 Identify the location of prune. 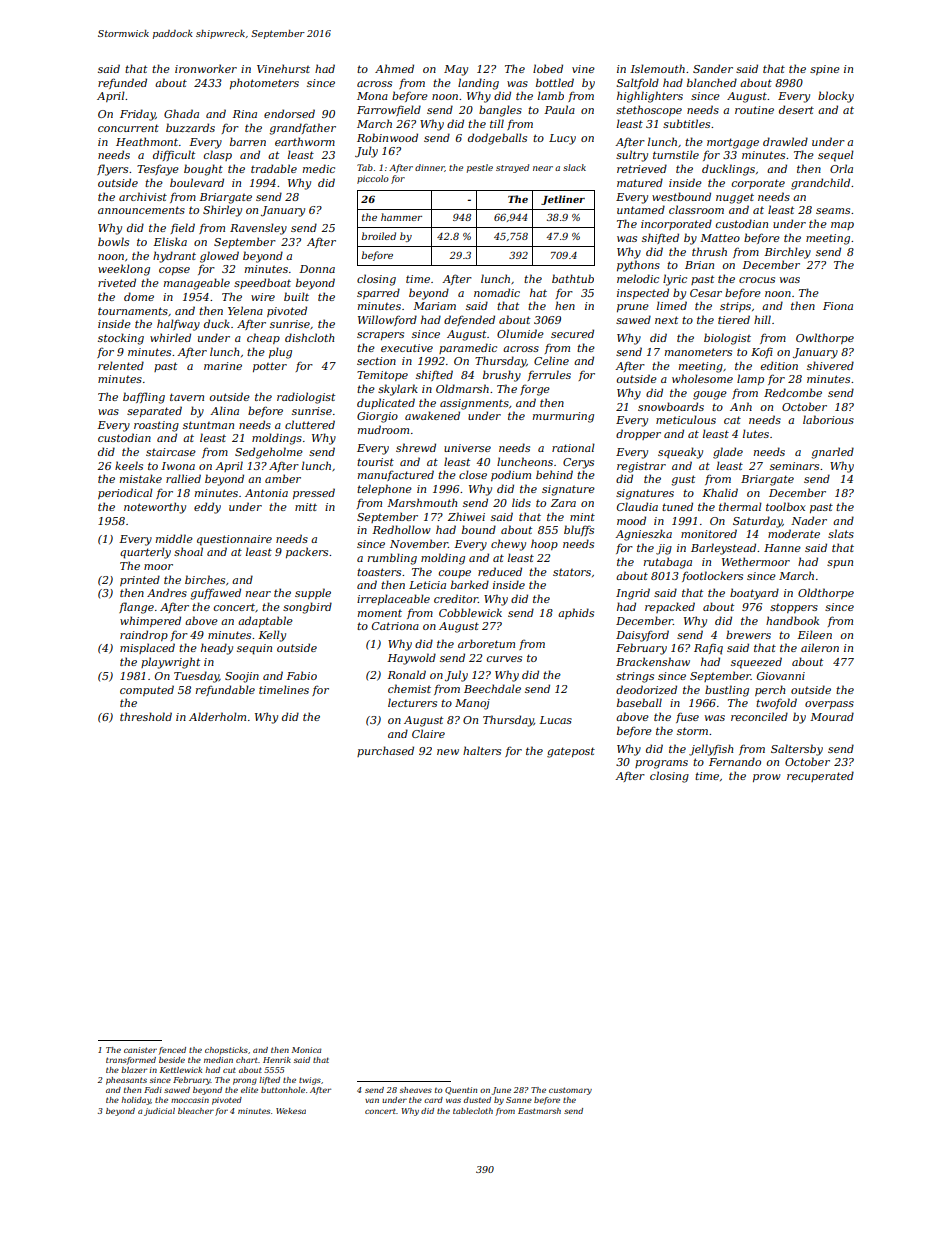
(633, 308).
